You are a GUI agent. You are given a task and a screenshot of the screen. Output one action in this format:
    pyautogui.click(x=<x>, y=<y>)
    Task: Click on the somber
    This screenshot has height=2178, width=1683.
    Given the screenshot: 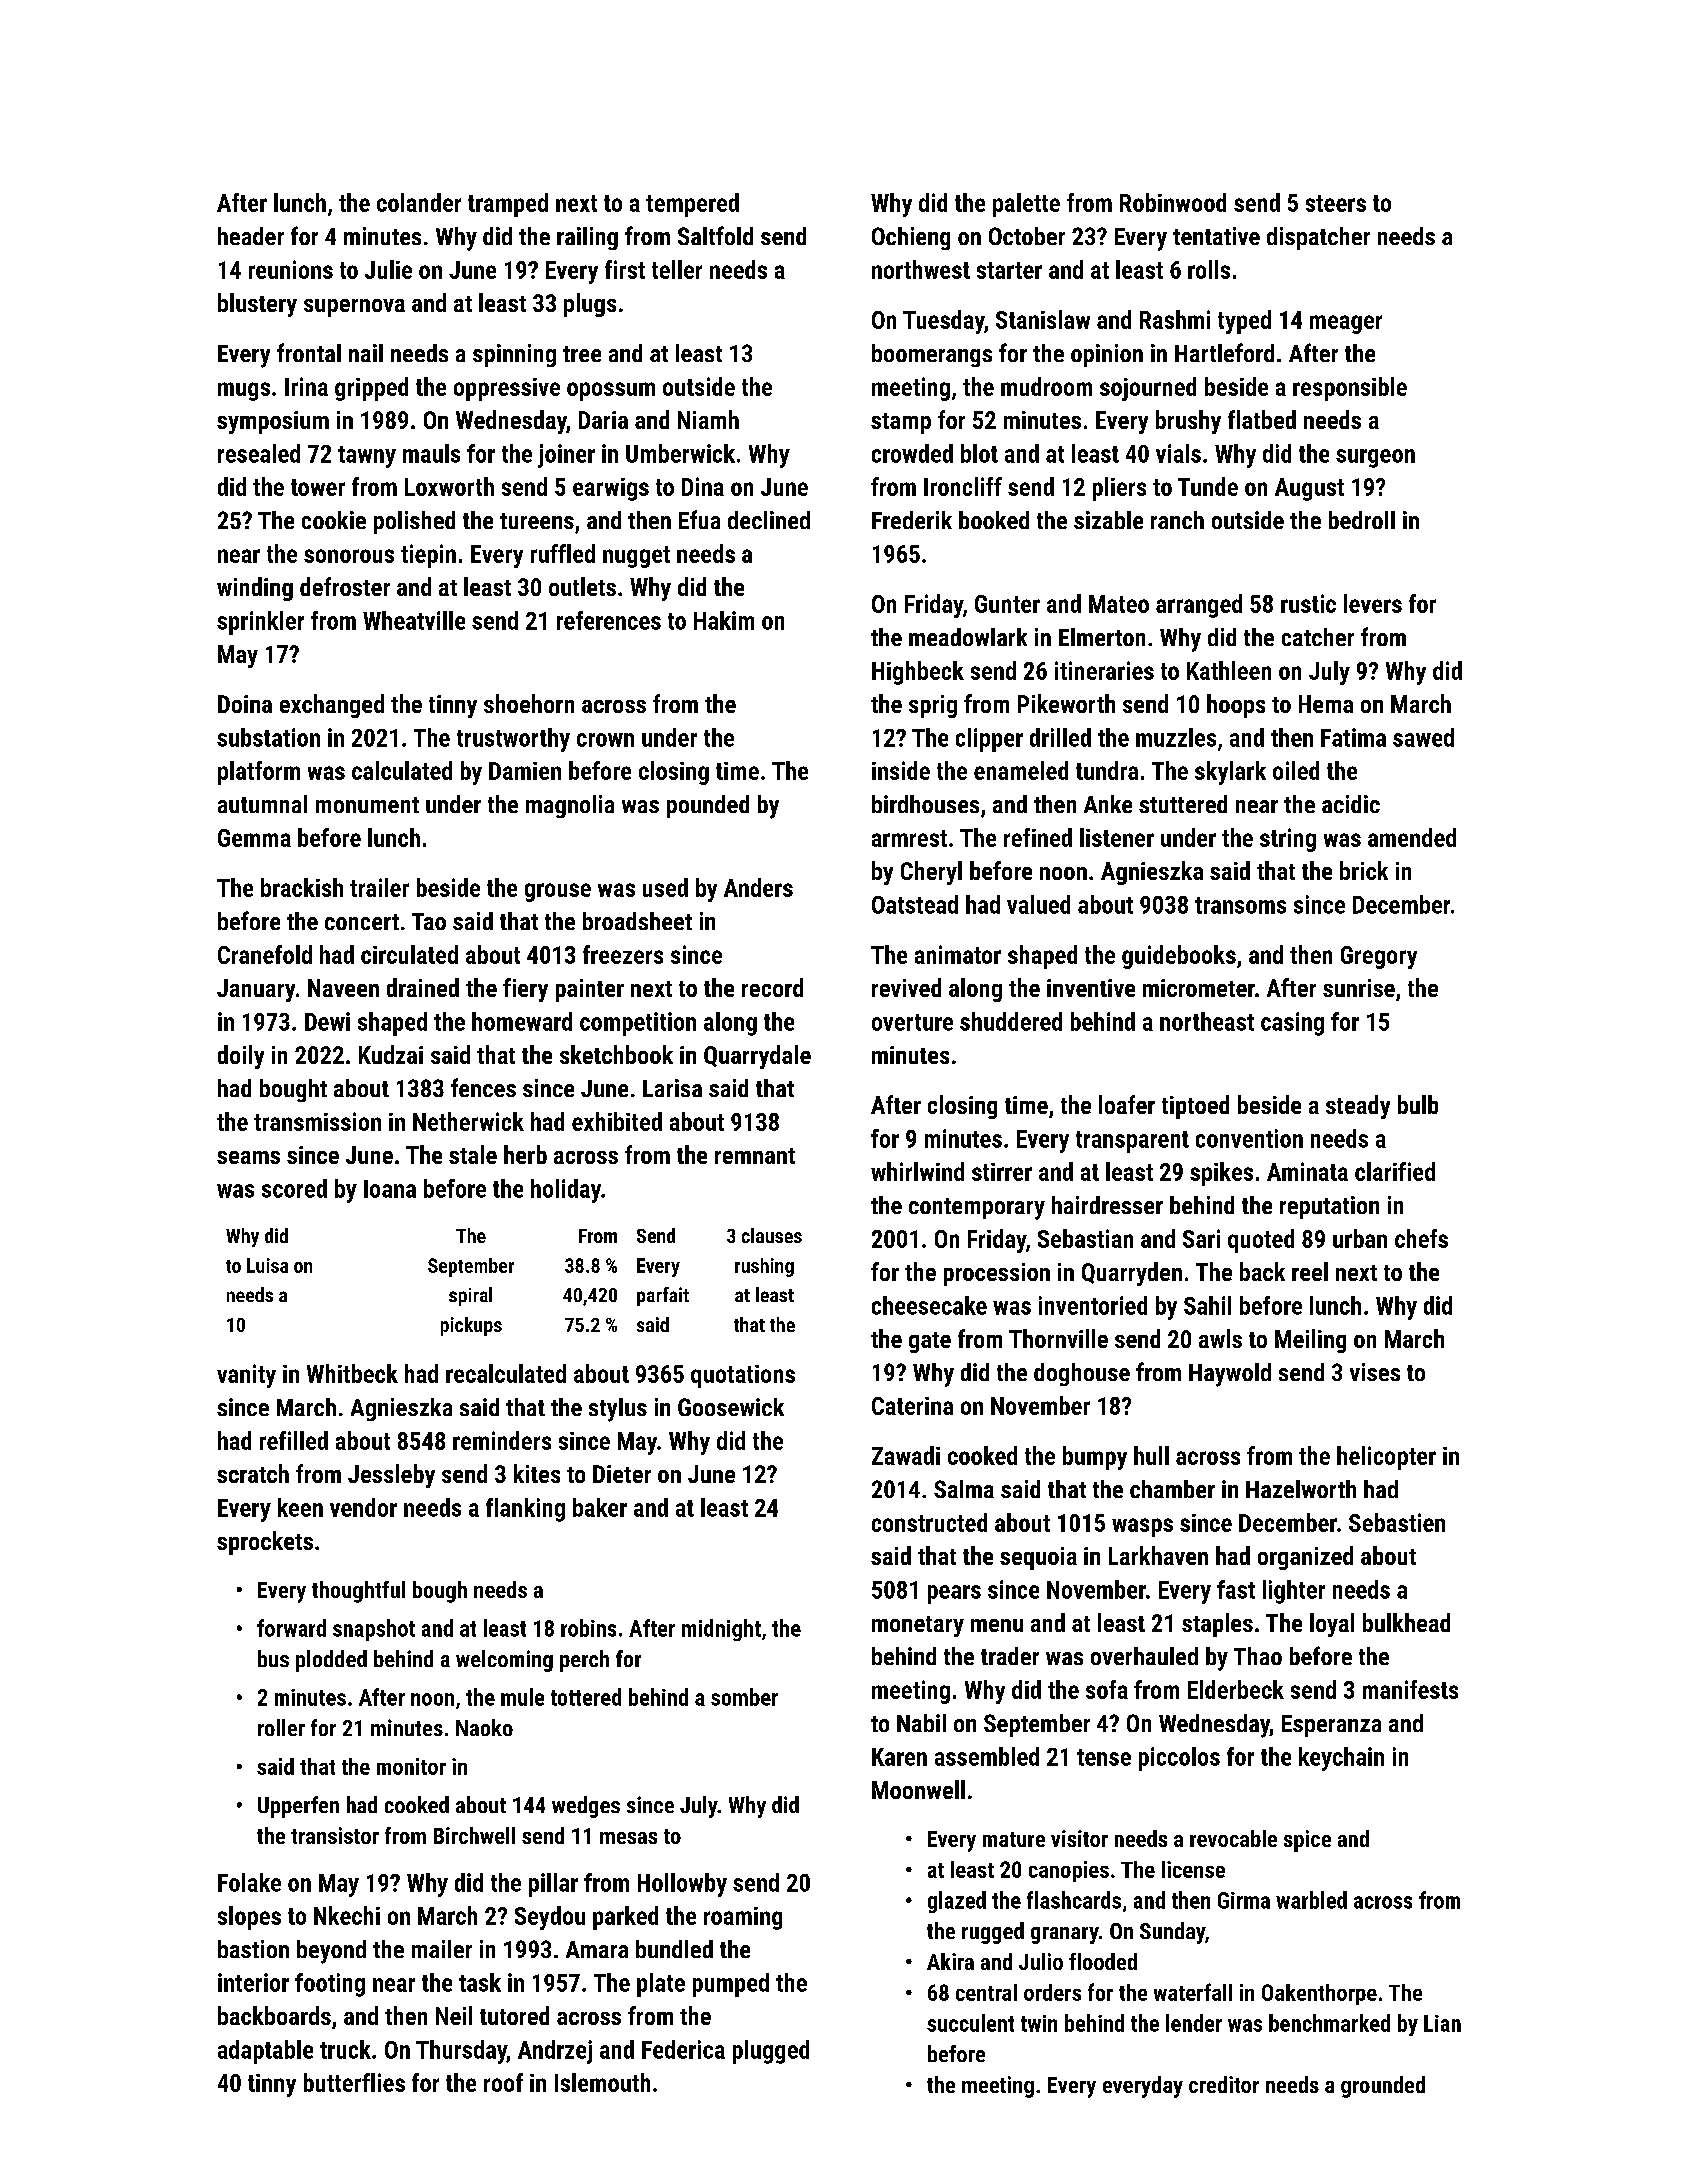 What is the action you would take?
    pyautogui.click(x=744, y=1697)
